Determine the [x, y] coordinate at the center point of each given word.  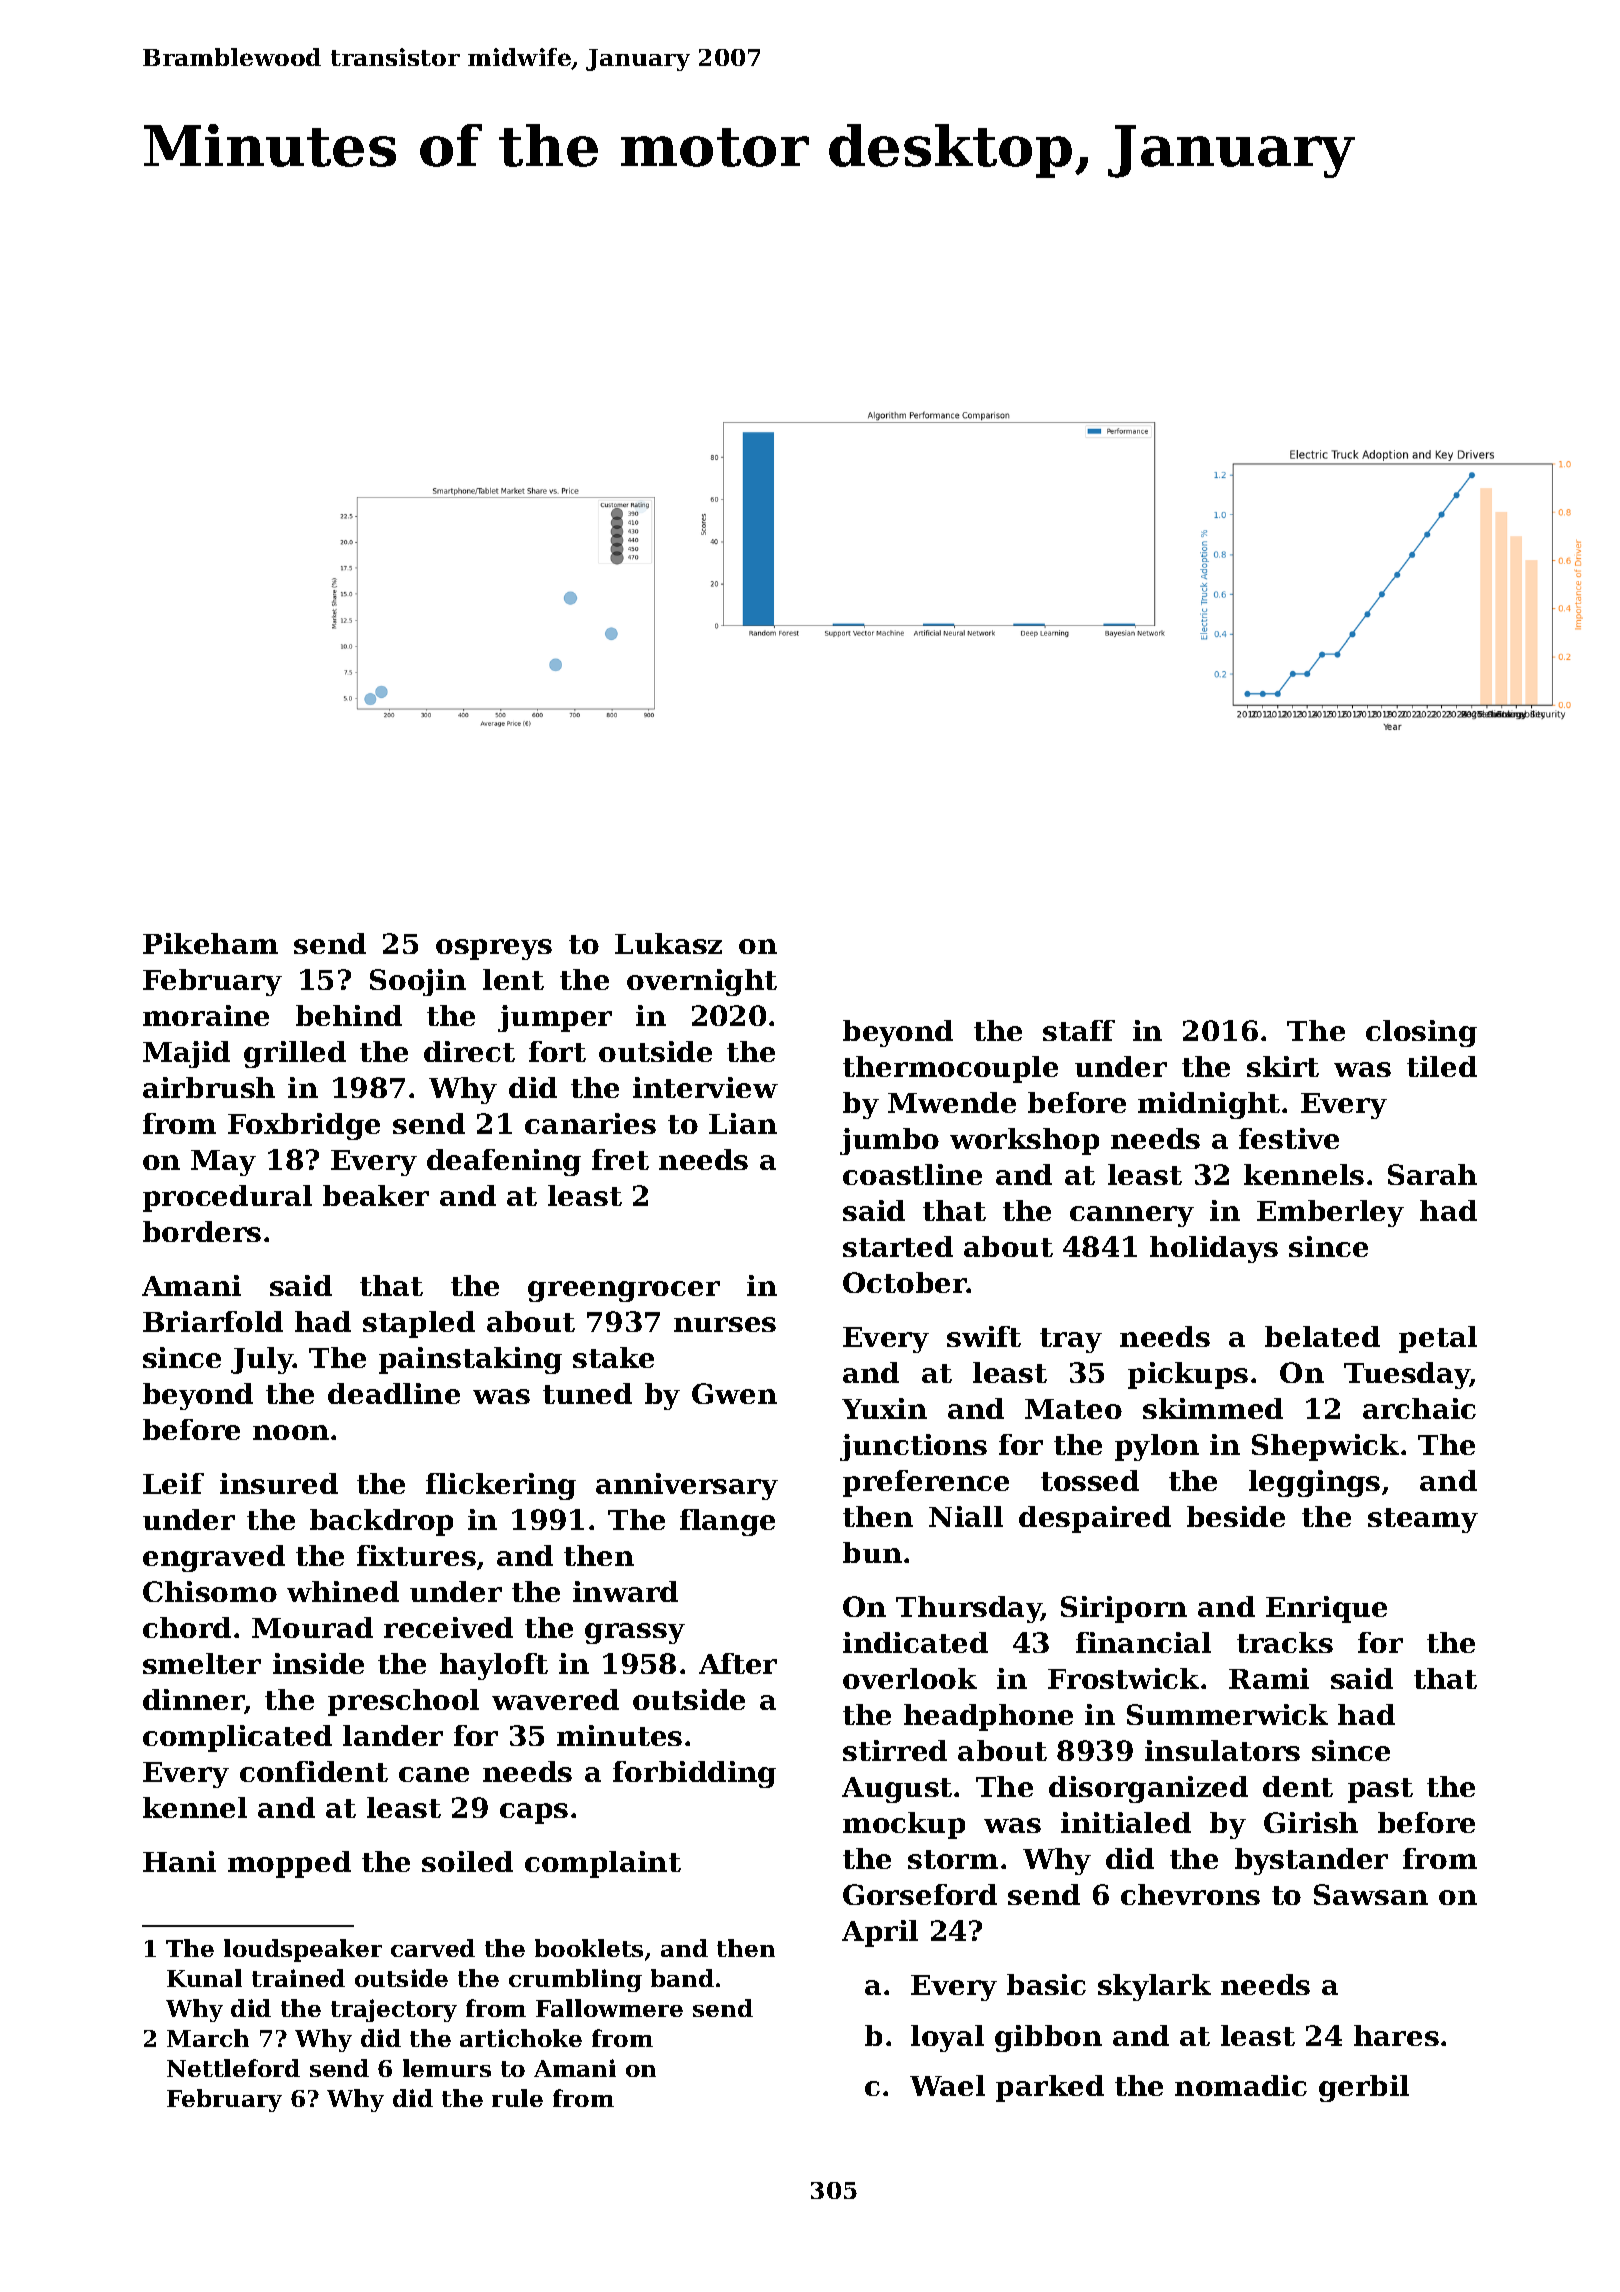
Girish [1311, 1822]
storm [953, 1859]
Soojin [418, 982]
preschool [403, 1702]
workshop [1024, 1141]
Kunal [204, 1978]
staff [1079, 1030]
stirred [895, 1750]
